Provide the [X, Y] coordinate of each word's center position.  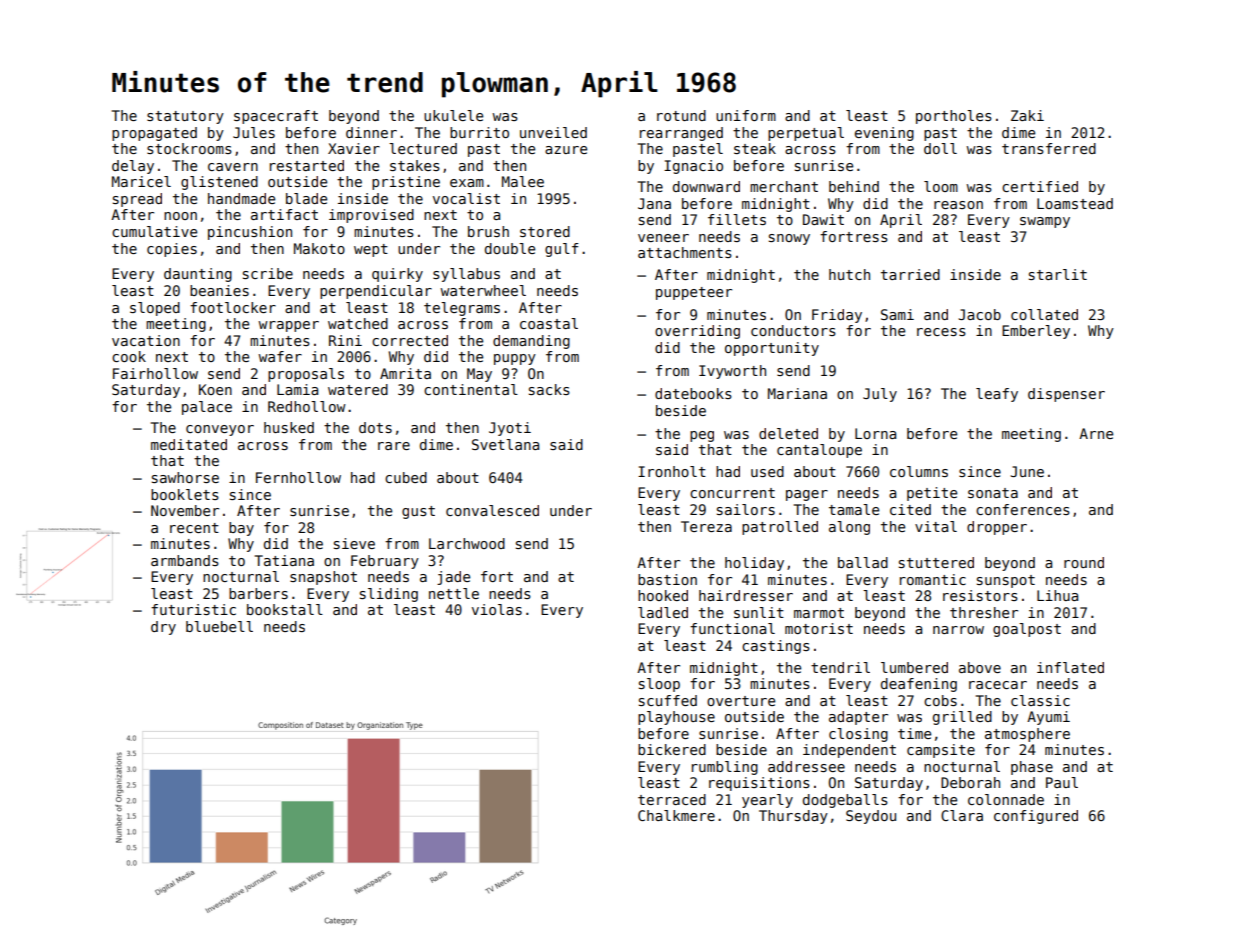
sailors [746, 509]
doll [940, 148]
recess [941, 332]
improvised [371, 216]
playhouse [676, 718]
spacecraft [276, 117]
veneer [663, 238]
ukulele [453, 115]
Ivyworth [732, 372]
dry [163, 628]
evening [884, 134]
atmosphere [1027, 735]
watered [358, 389]
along [849, 528]
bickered [672, 749]
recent [194, 528]
